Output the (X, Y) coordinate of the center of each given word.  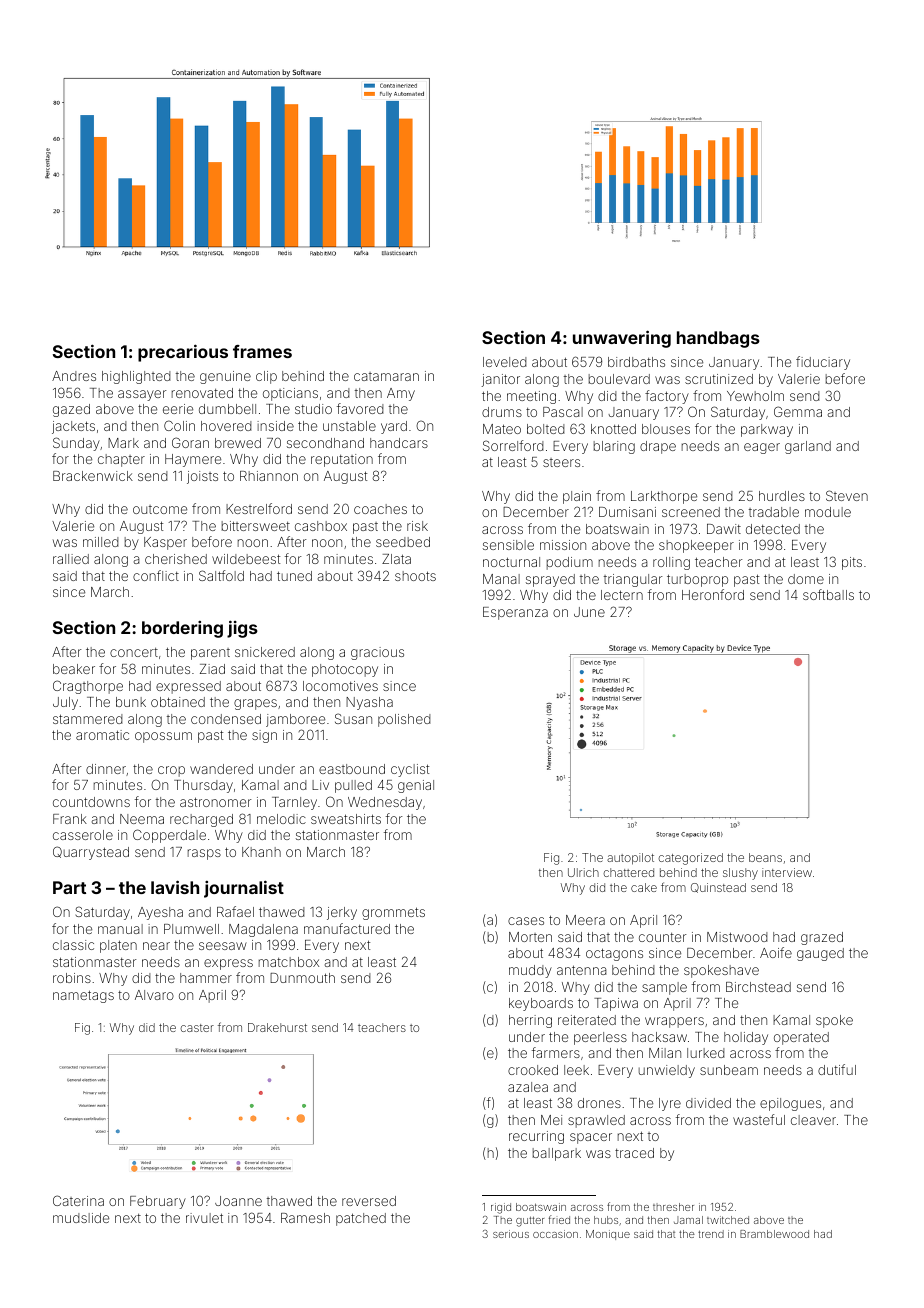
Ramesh (305, 1218)
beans (765, 857)
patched (361, 1219)
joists (202, 477)
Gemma (798, 411)
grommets (393, 913)
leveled (505, 362)
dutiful (837, 1069)
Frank (70, 819)
